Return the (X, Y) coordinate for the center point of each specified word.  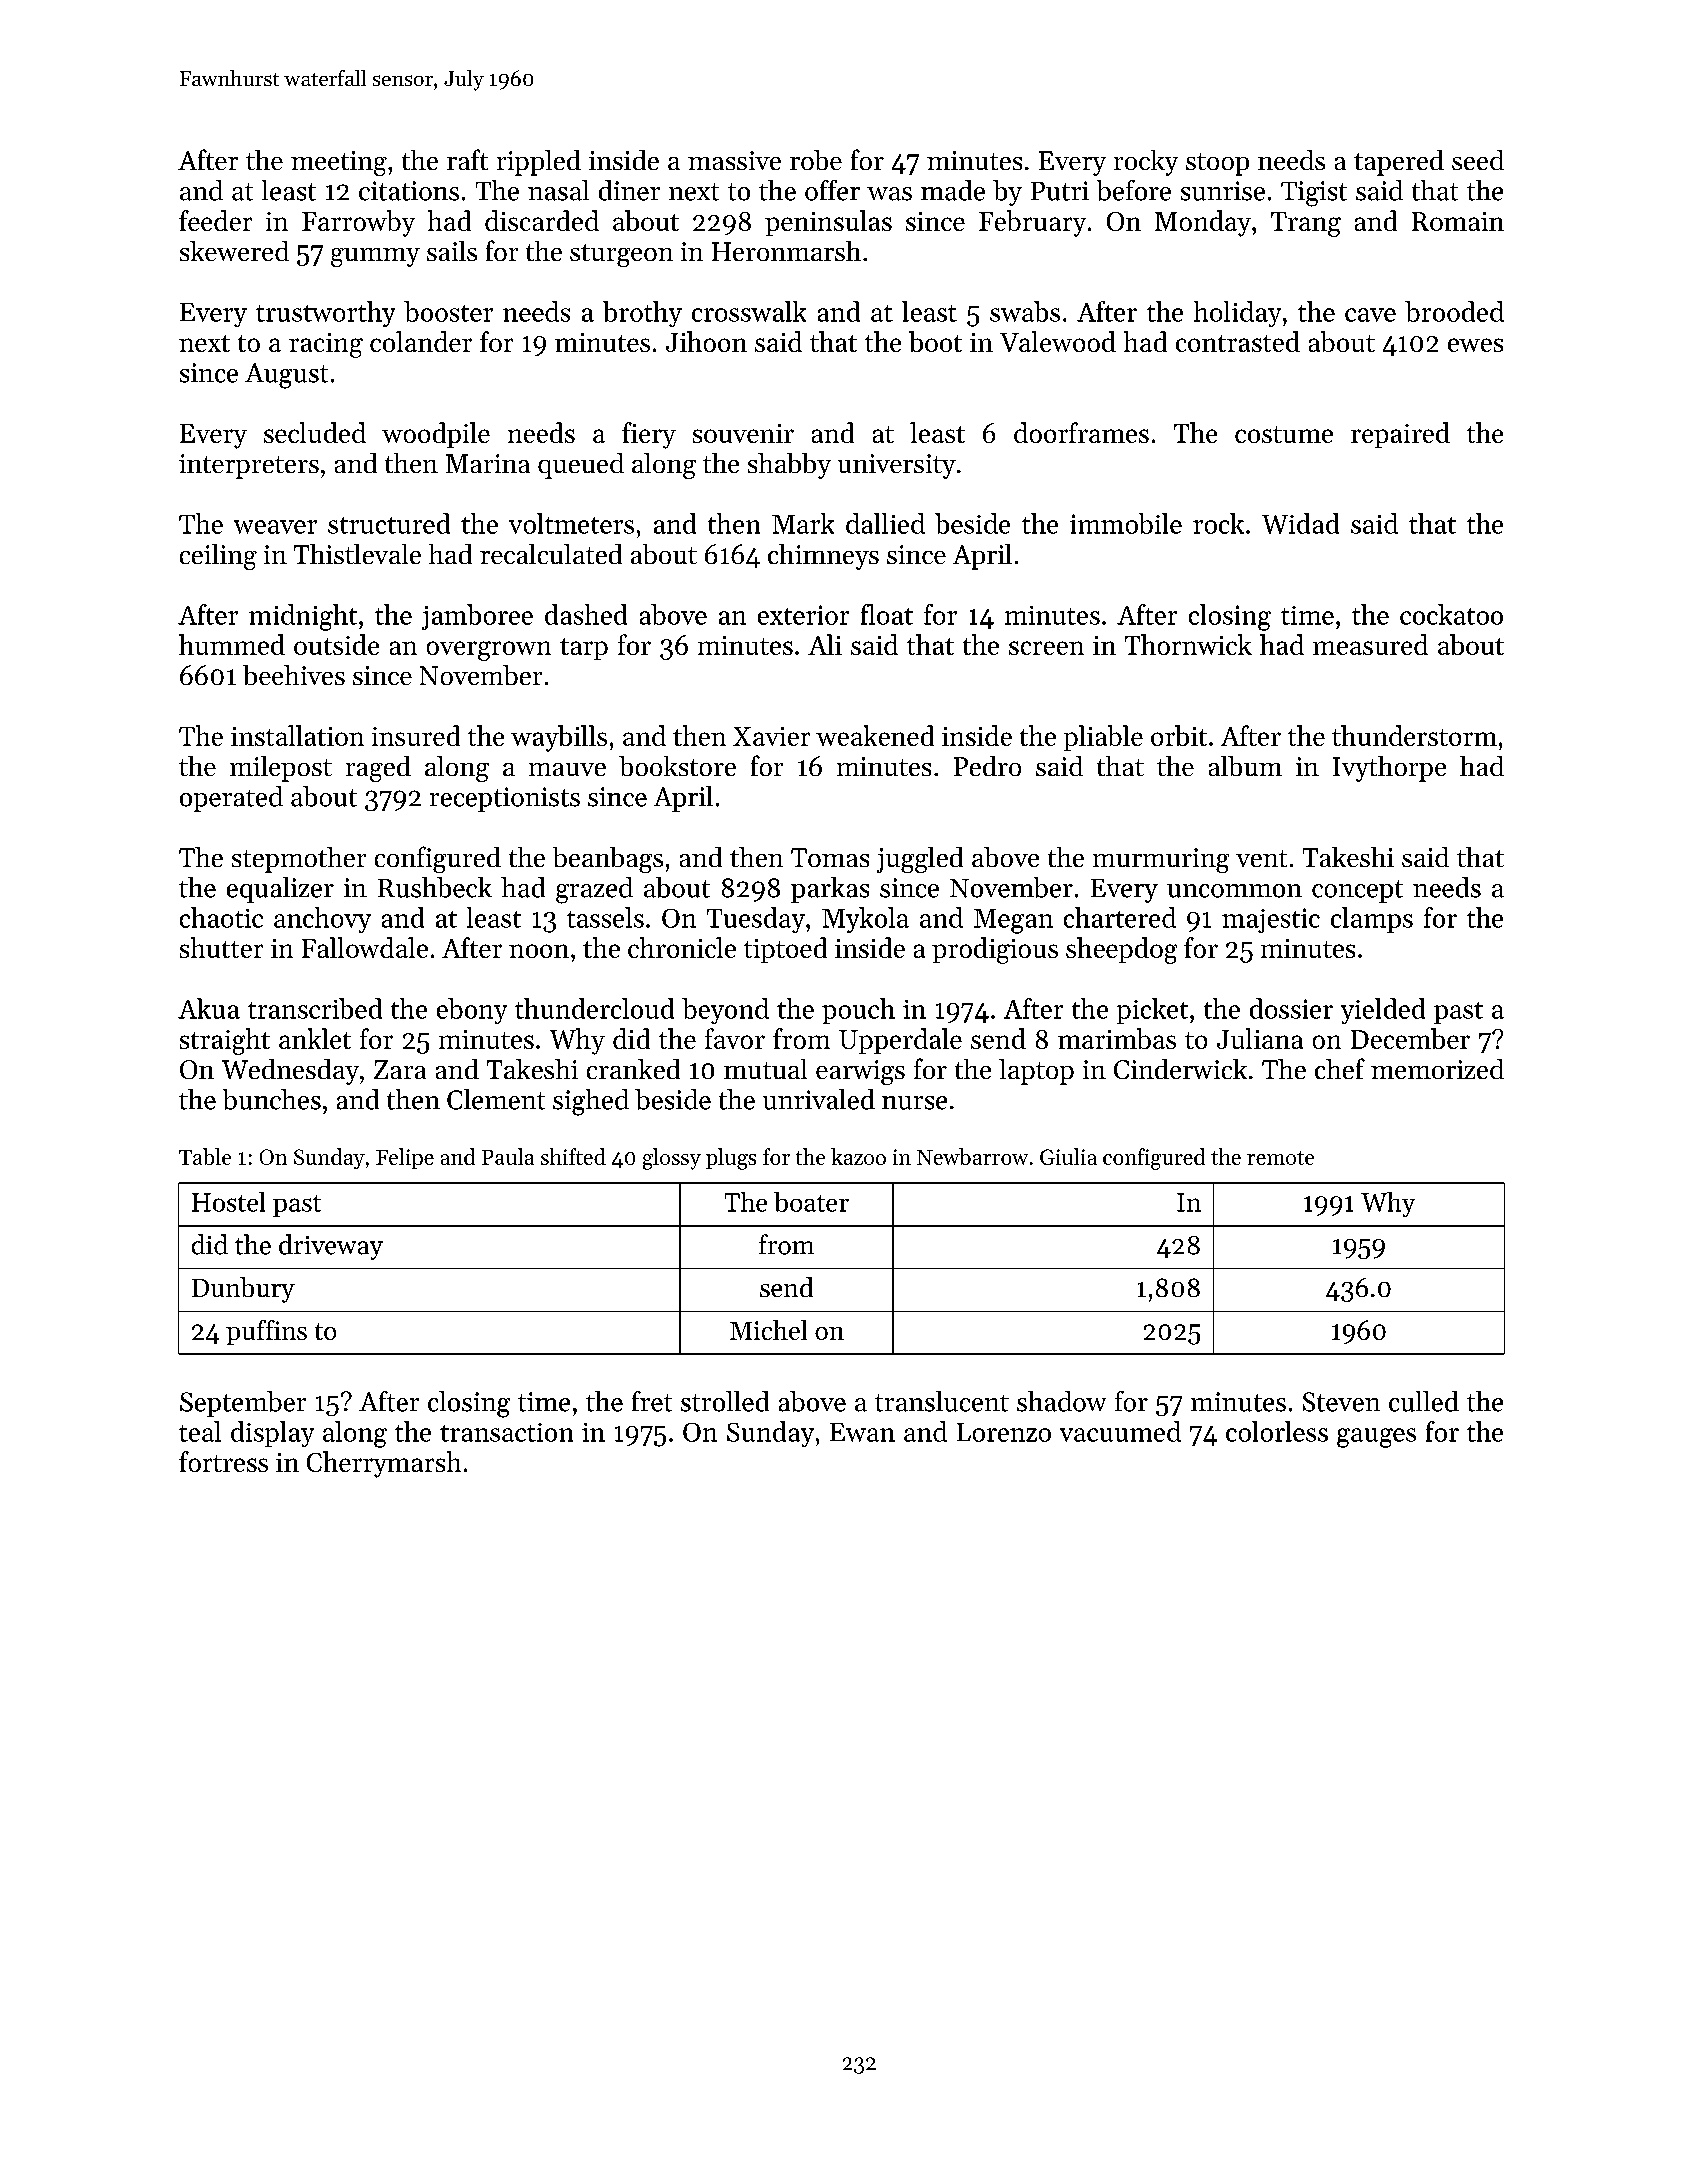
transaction (506, 1432)
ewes (1475, 345)
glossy (672, 1159)
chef (1340, 1068)
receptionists (505, 799)
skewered (234, 251)
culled (1424, 1401)
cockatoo (1451, 614)
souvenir (743, 433)
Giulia (1068, 1156)
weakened (875, 735)
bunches (272, 1099)
